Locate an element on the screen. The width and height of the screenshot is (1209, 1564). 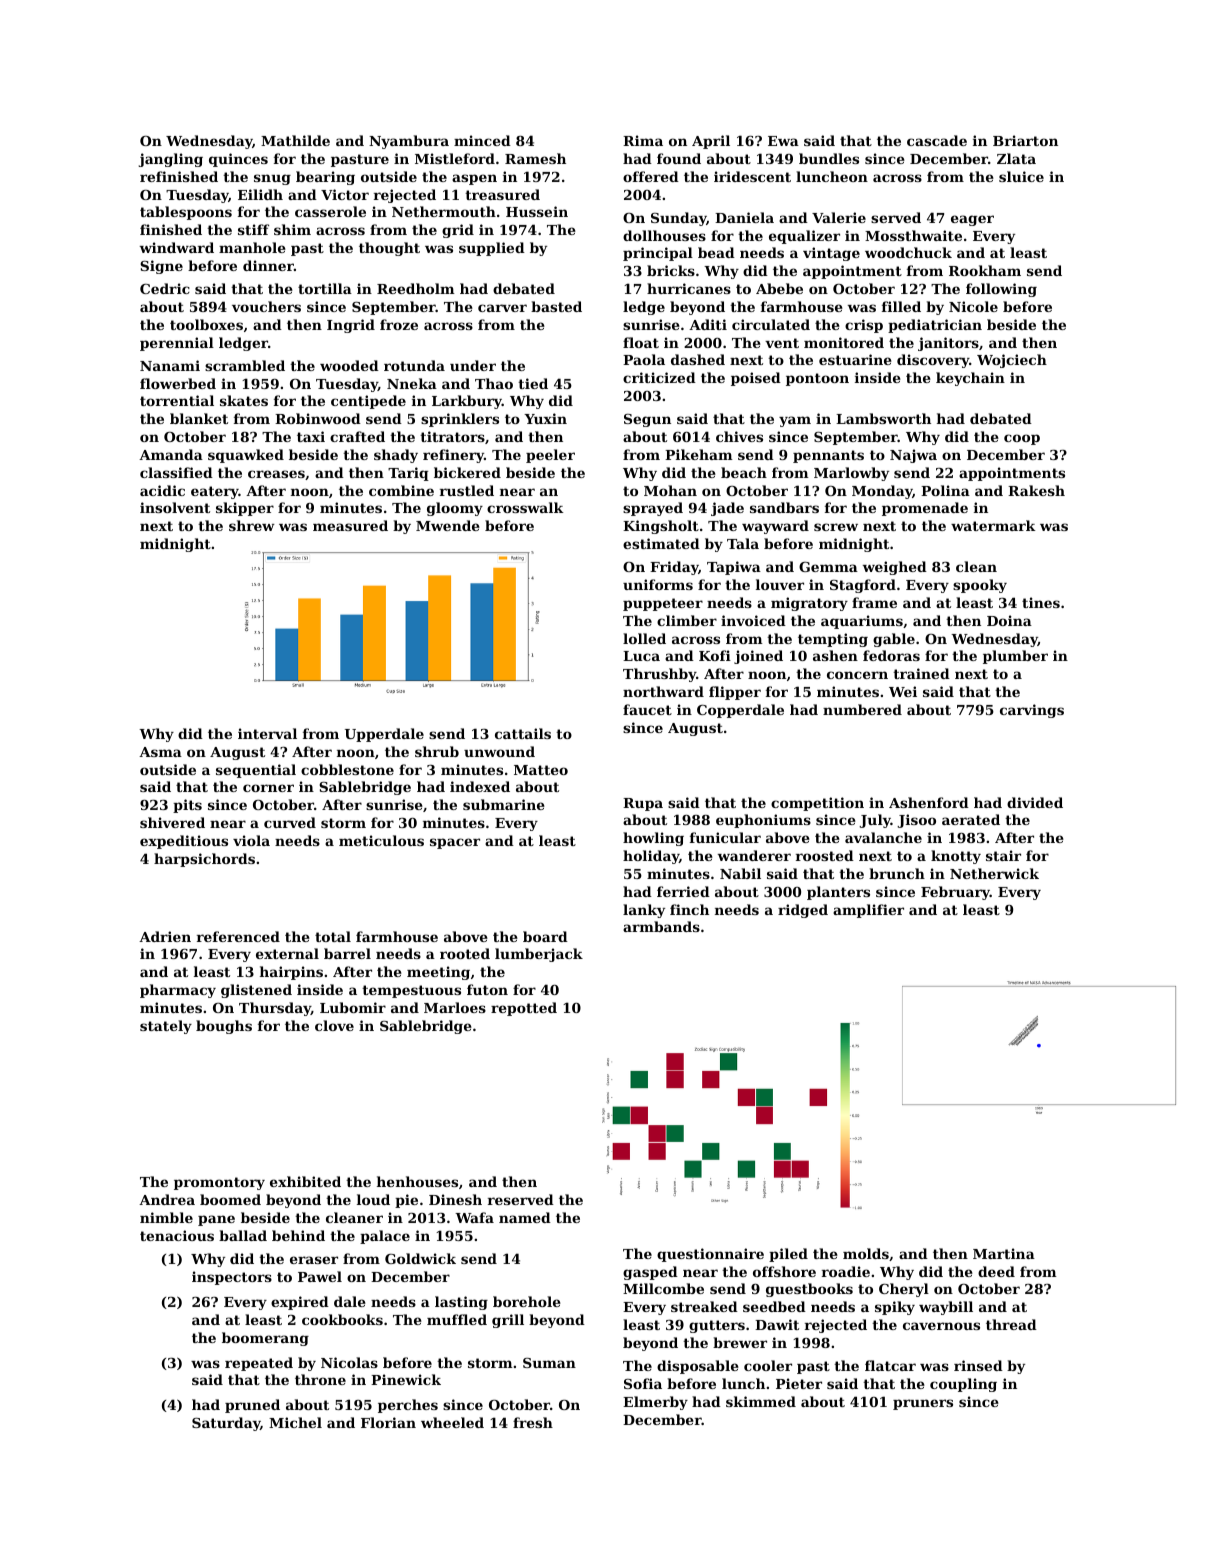
piled is located at coordinates (788, 1255).
